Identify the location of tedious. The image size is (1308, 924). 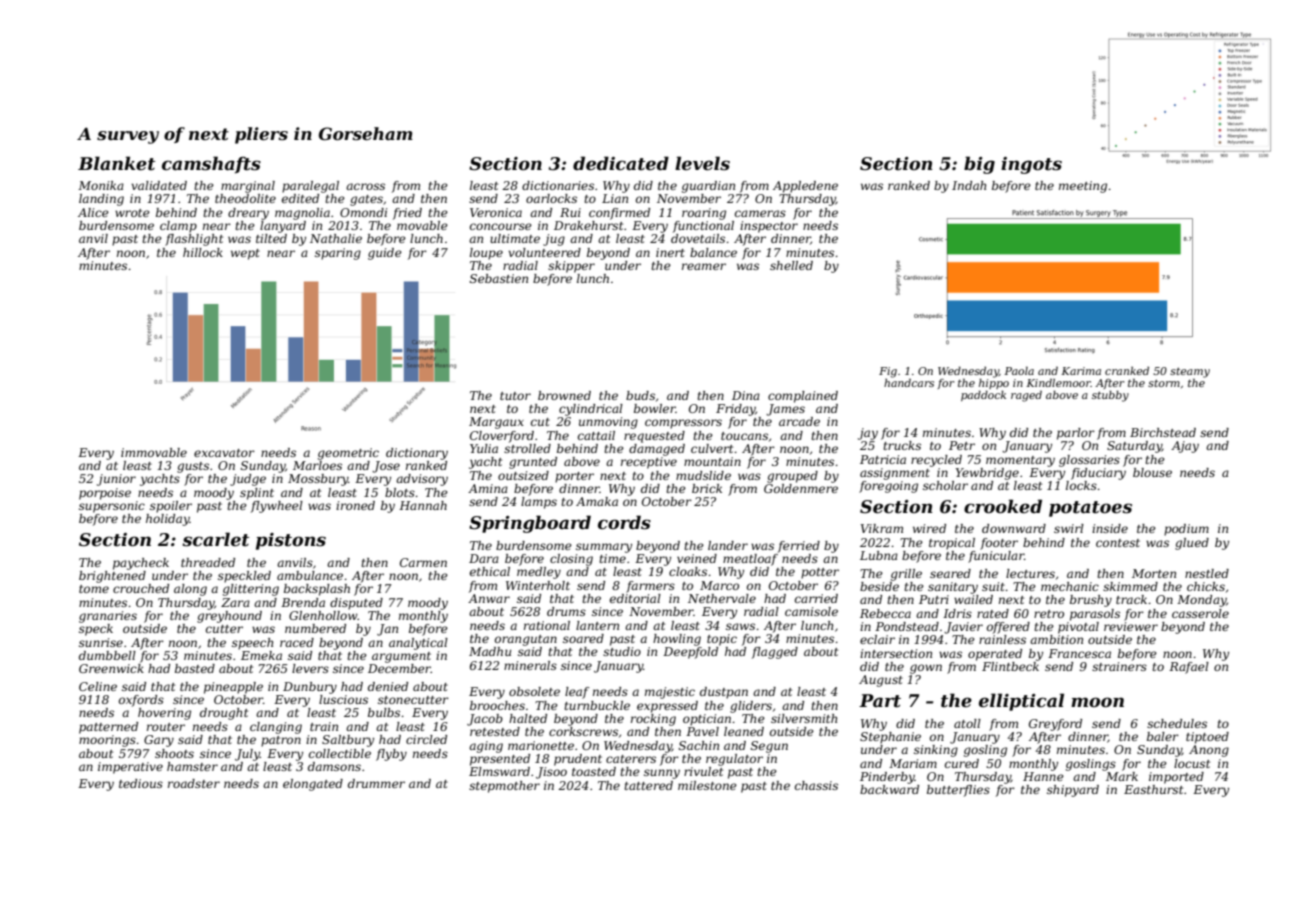
(141, 783).
